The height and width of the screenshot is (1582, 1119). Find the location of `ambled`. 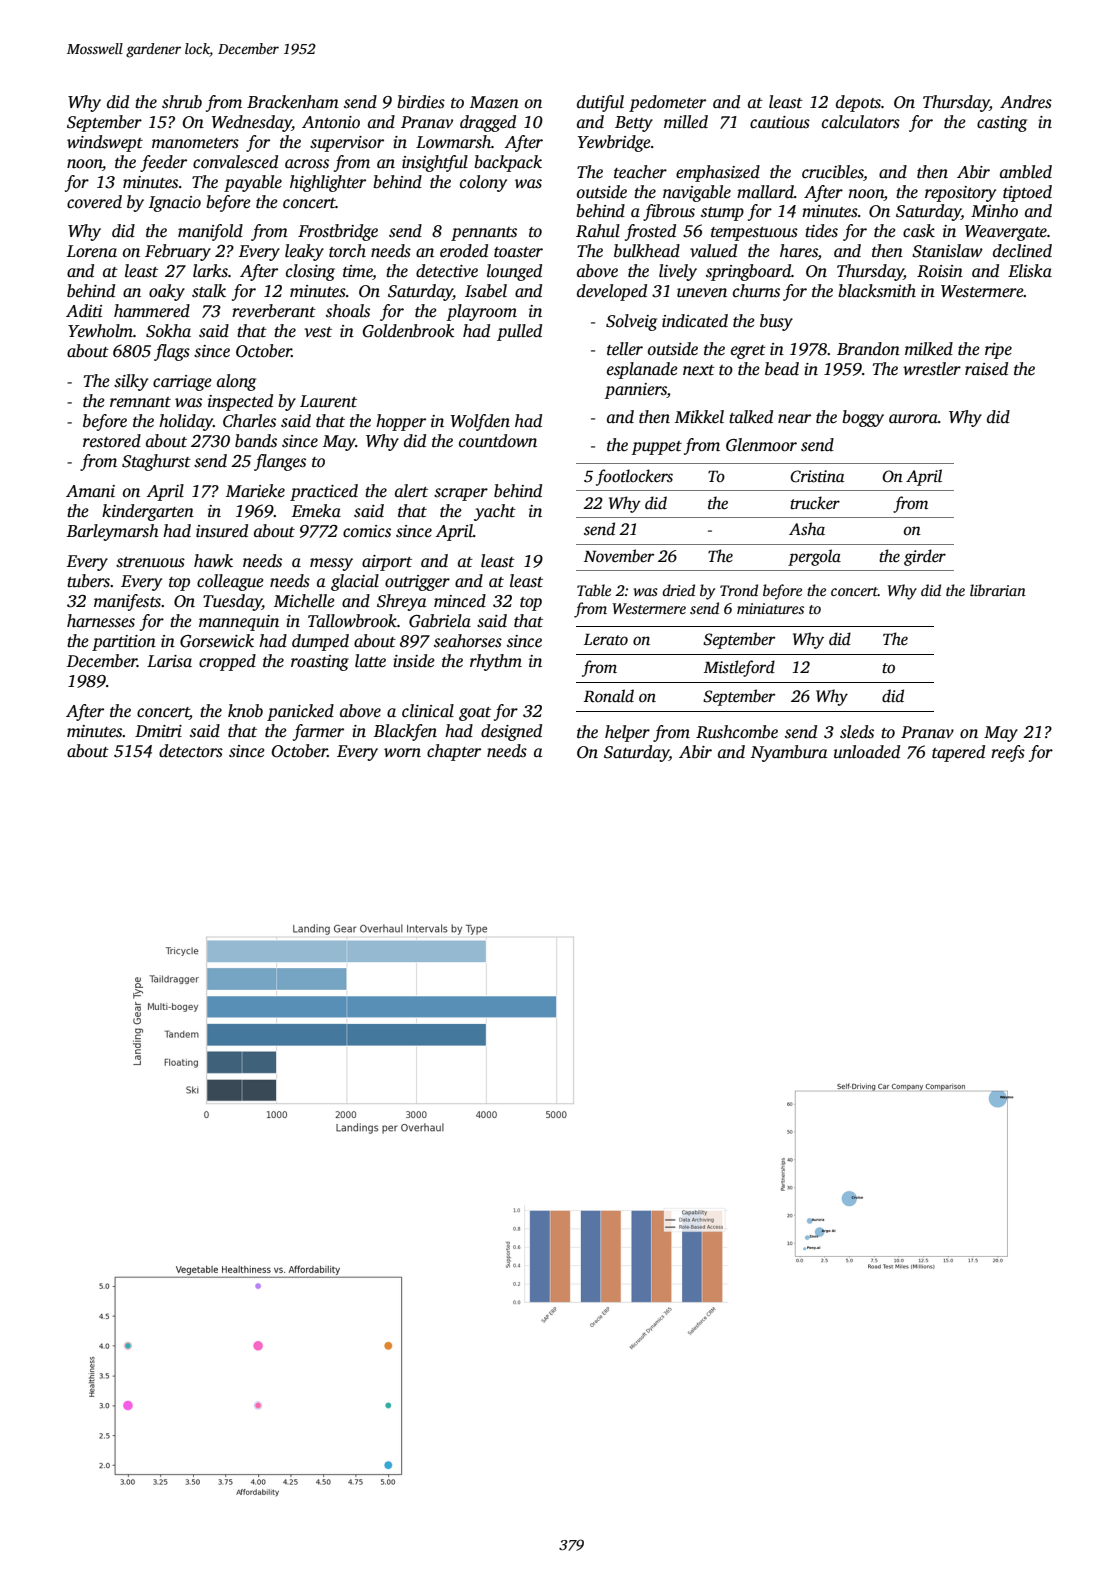

ambled is located at coordinates (1026, 172).
